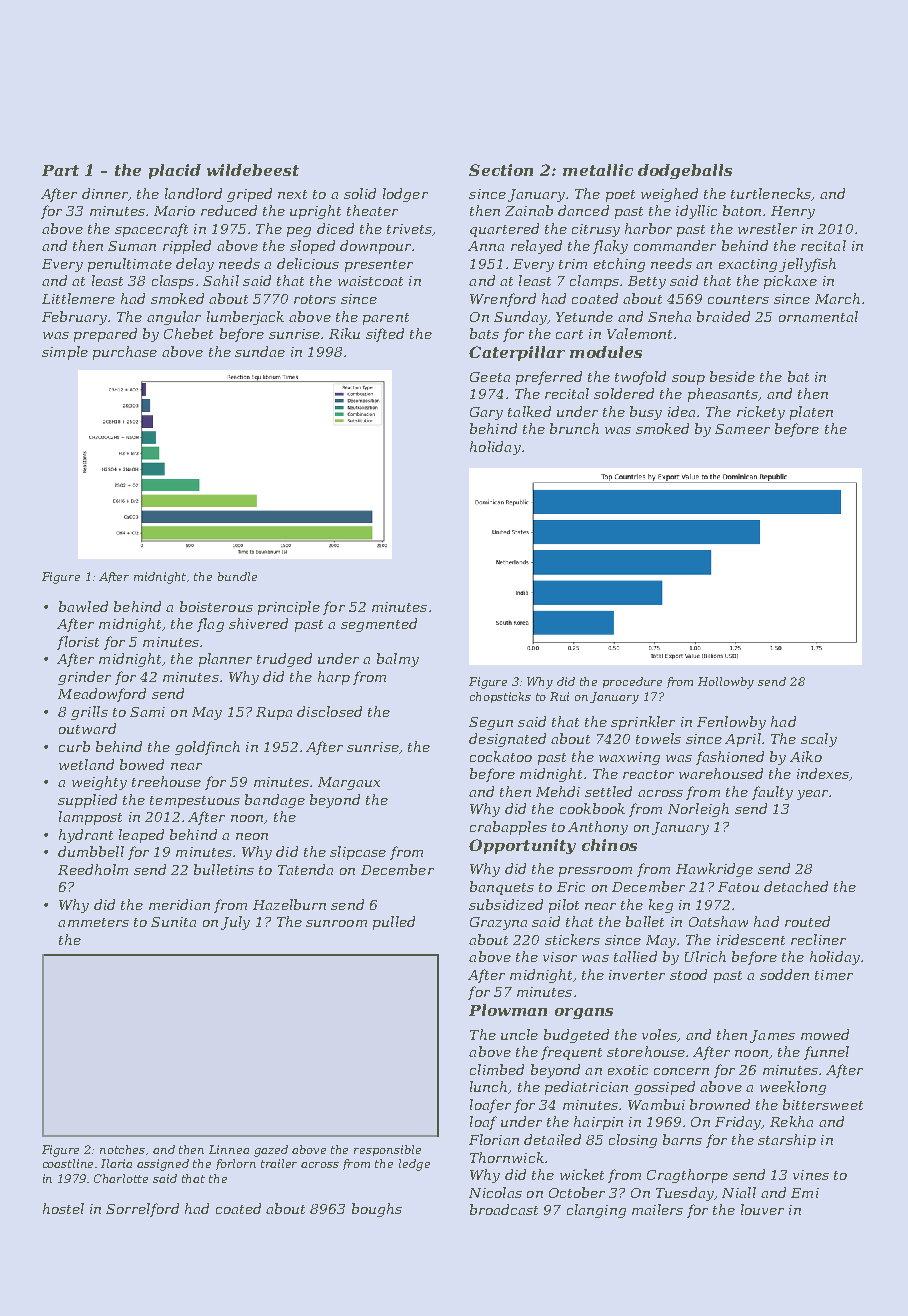 The height and width of the screenshot is (1316, 908). Describe the element at coordinates (742, 429) in the screenshot. I see `Sameer` at that location.
